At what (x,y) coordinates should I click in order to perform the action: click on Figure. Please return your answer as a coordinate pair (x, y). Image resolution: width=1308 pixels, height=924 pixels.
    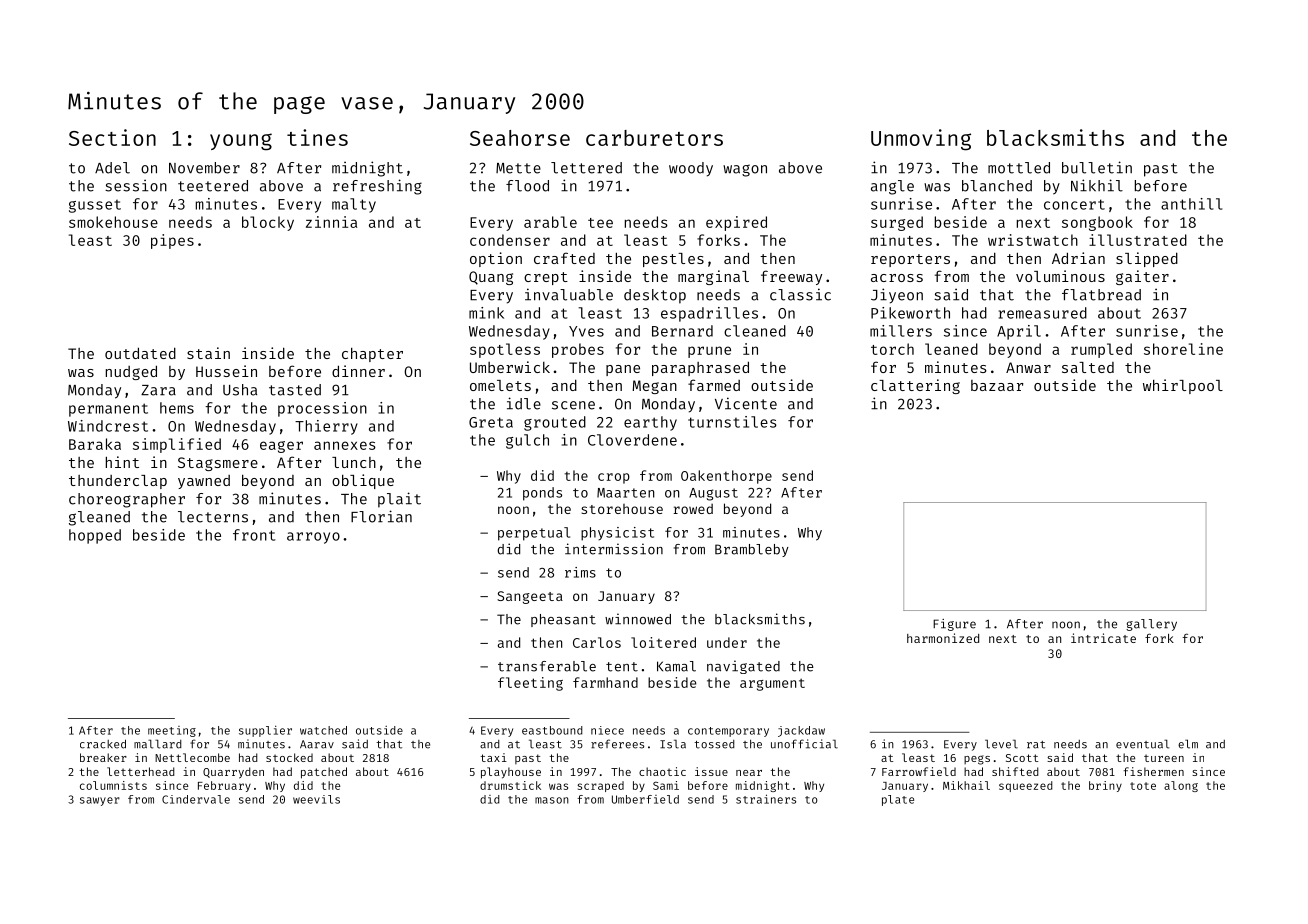
    Looking at the image, I should click on (954, 625).
